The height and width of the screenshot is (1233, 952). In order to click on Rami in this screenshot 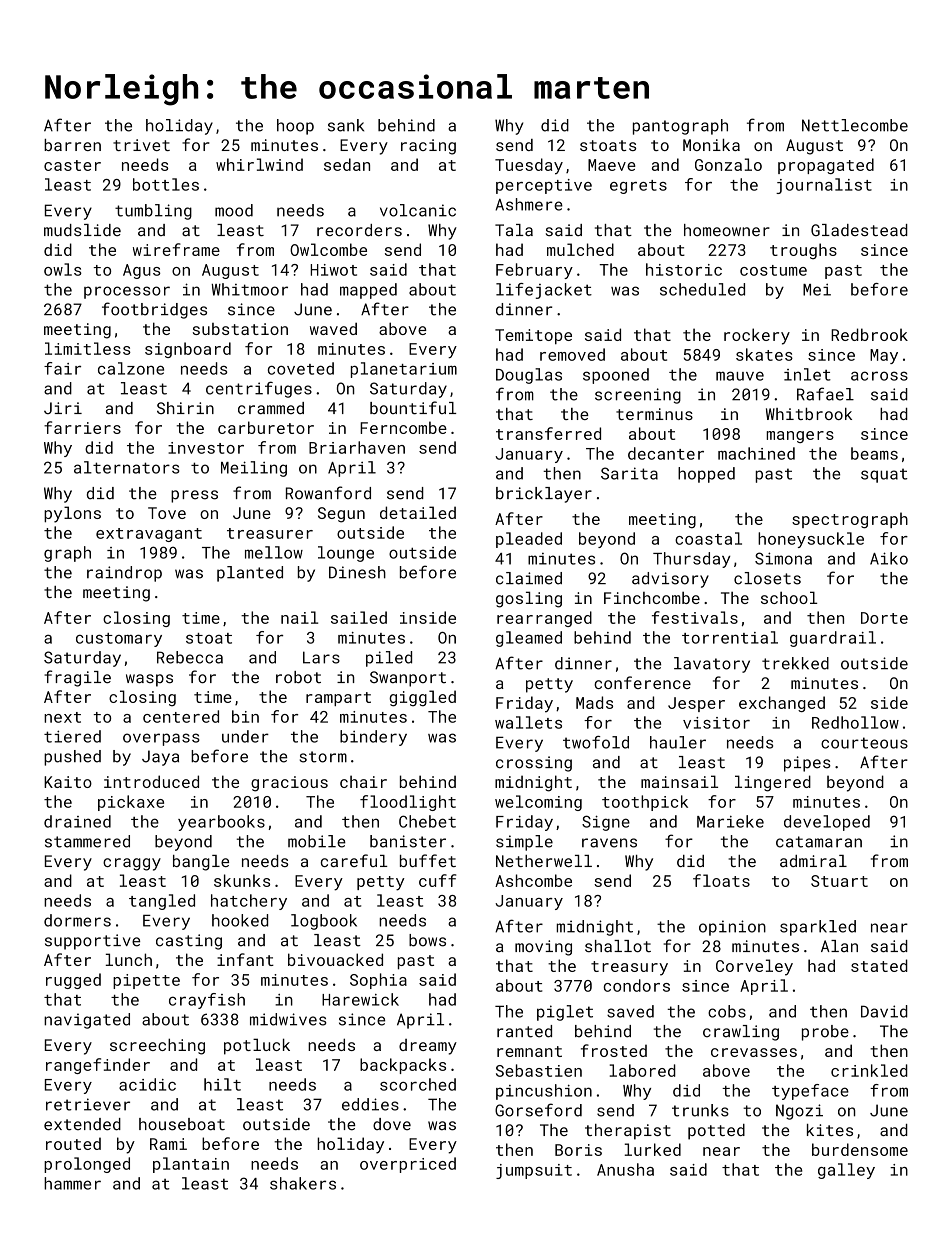, I will do `click(168, 1144)`.
